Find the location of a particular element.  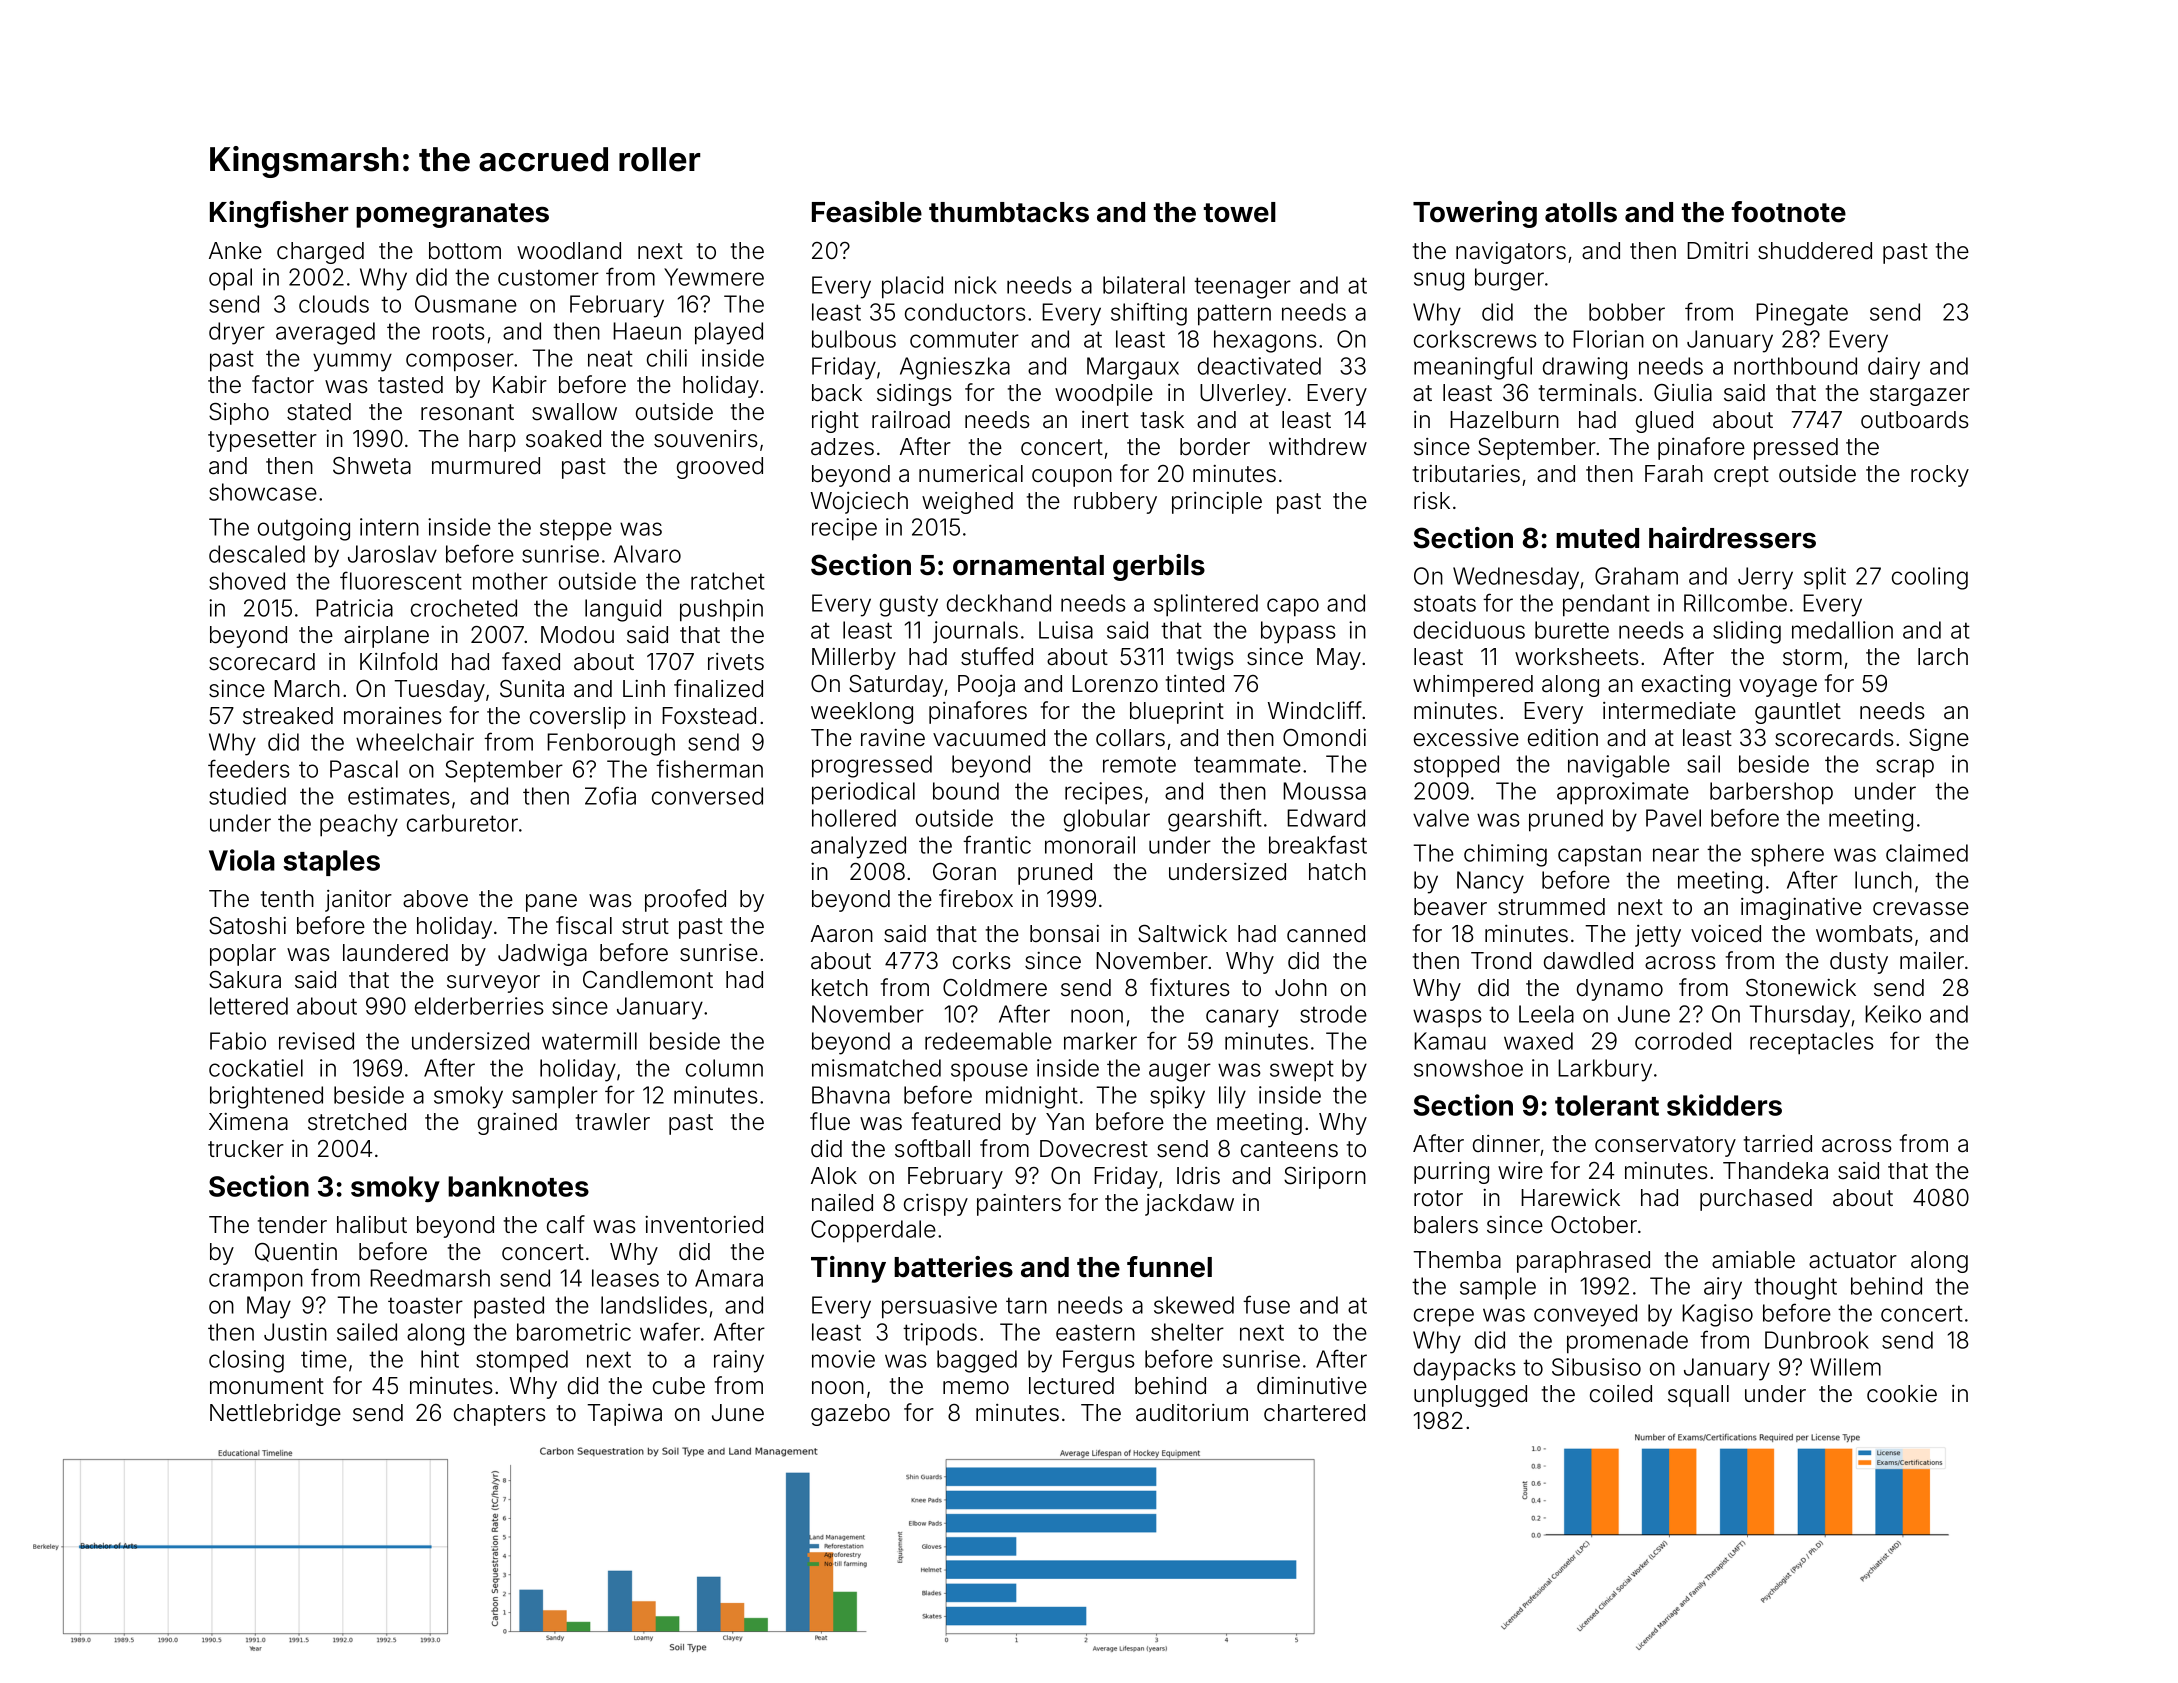

conductors is located at coordinates (965, 312).
